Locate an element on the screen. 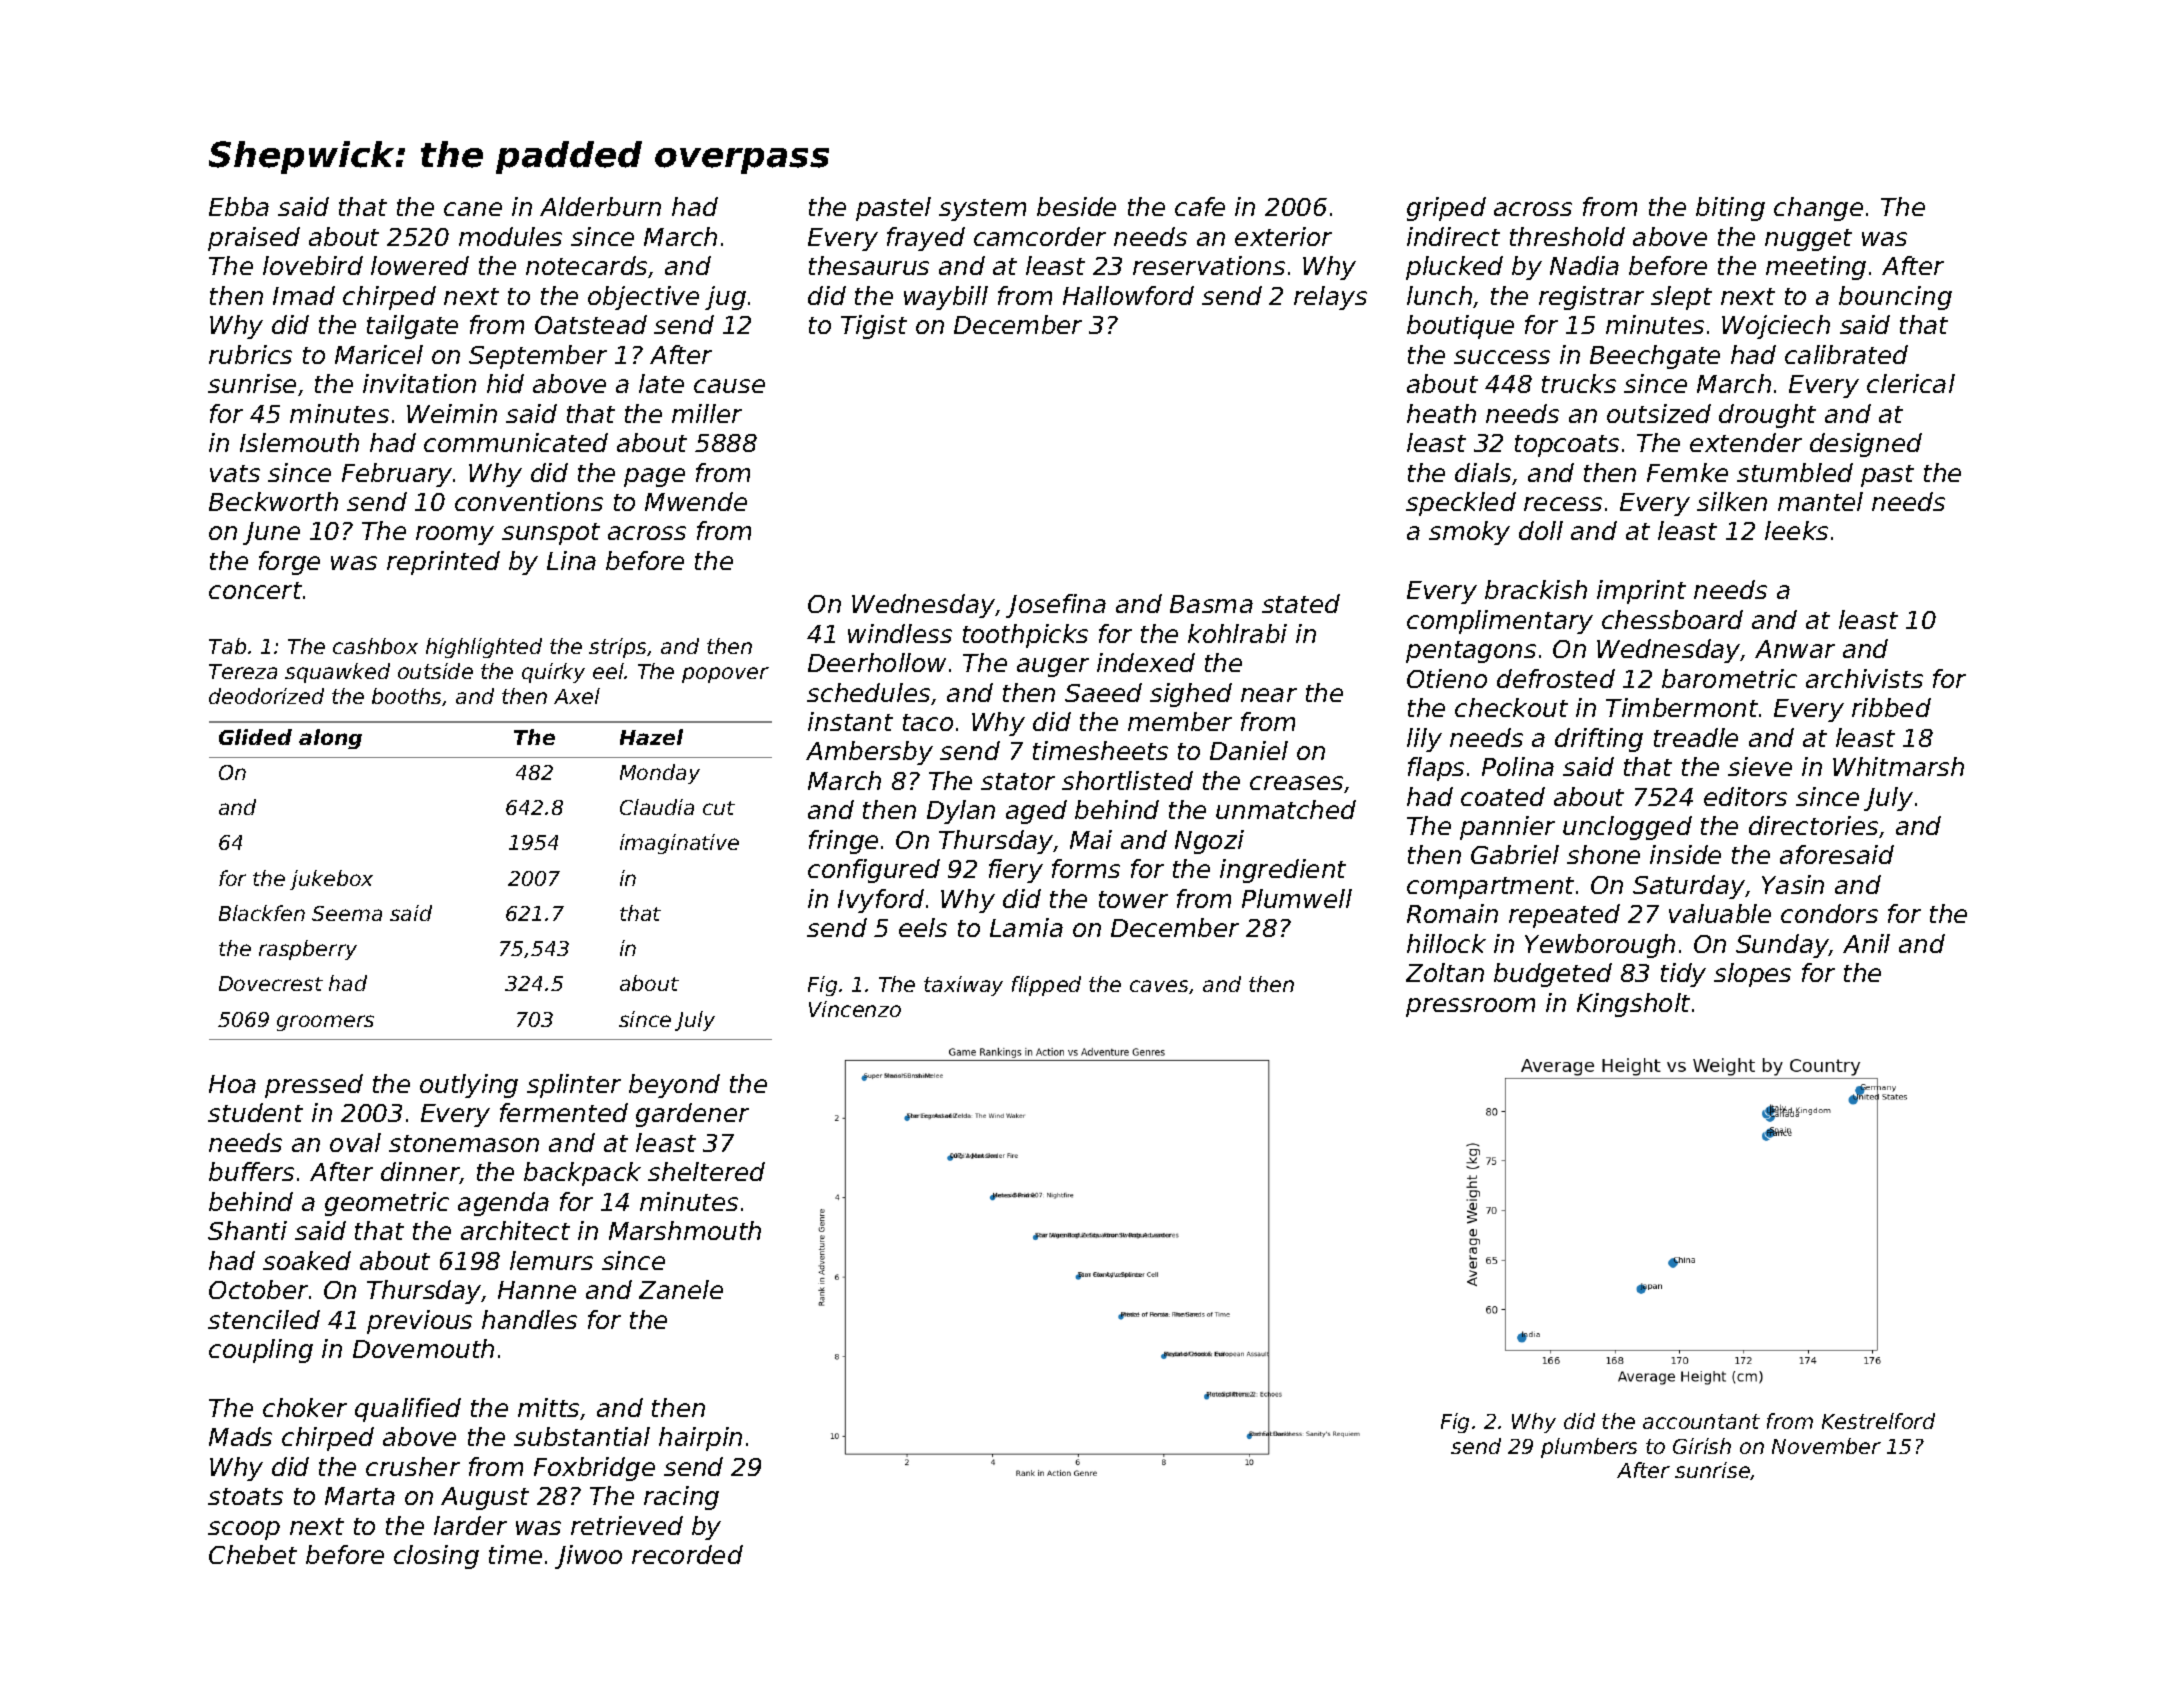  Shanti is located at coordinates (247, 1230).
